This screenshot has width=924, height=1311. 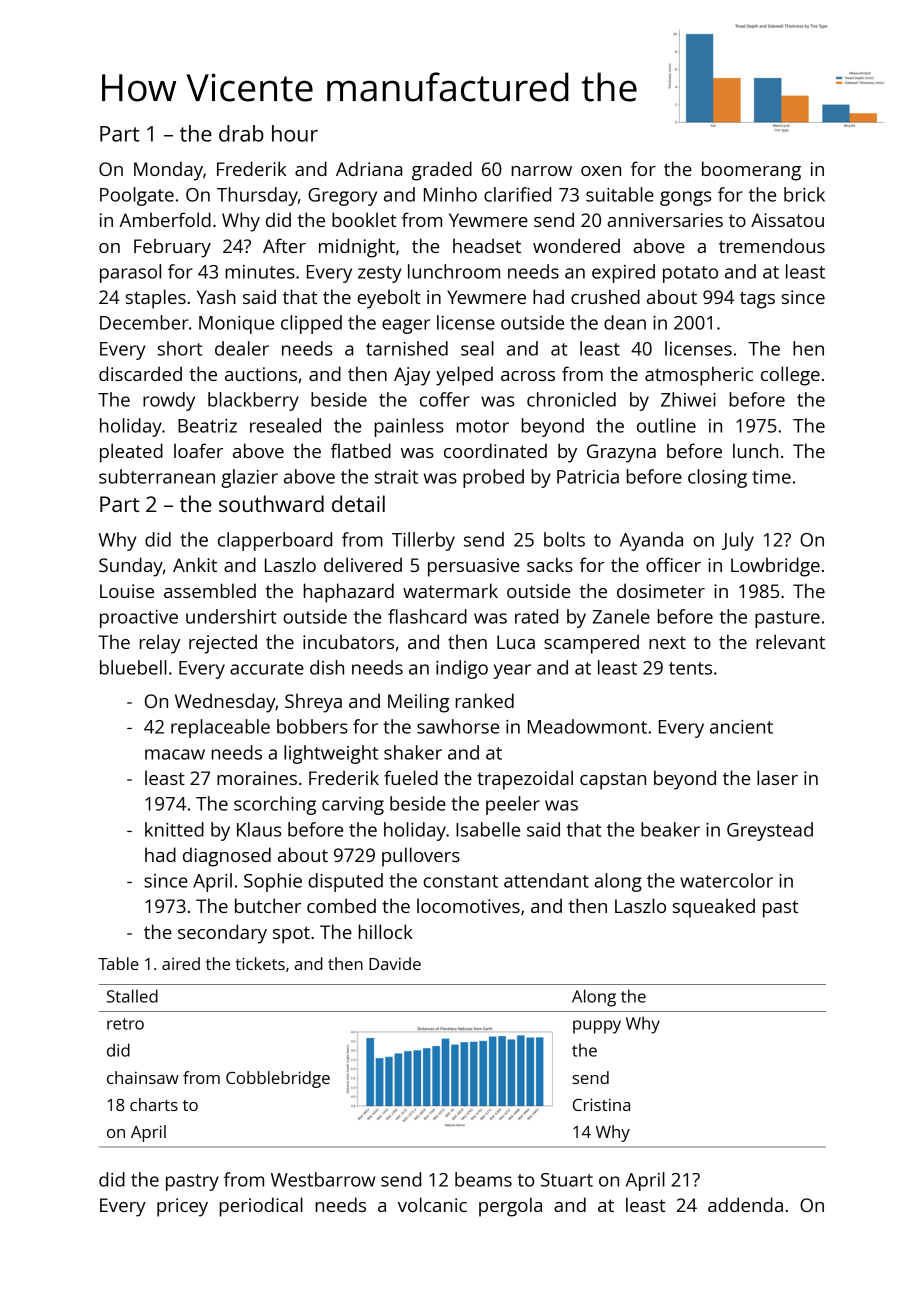 What do you see at coordinates (591, 644) in the screenshot?
I see `scampered` at bounding box center [591, 644].
